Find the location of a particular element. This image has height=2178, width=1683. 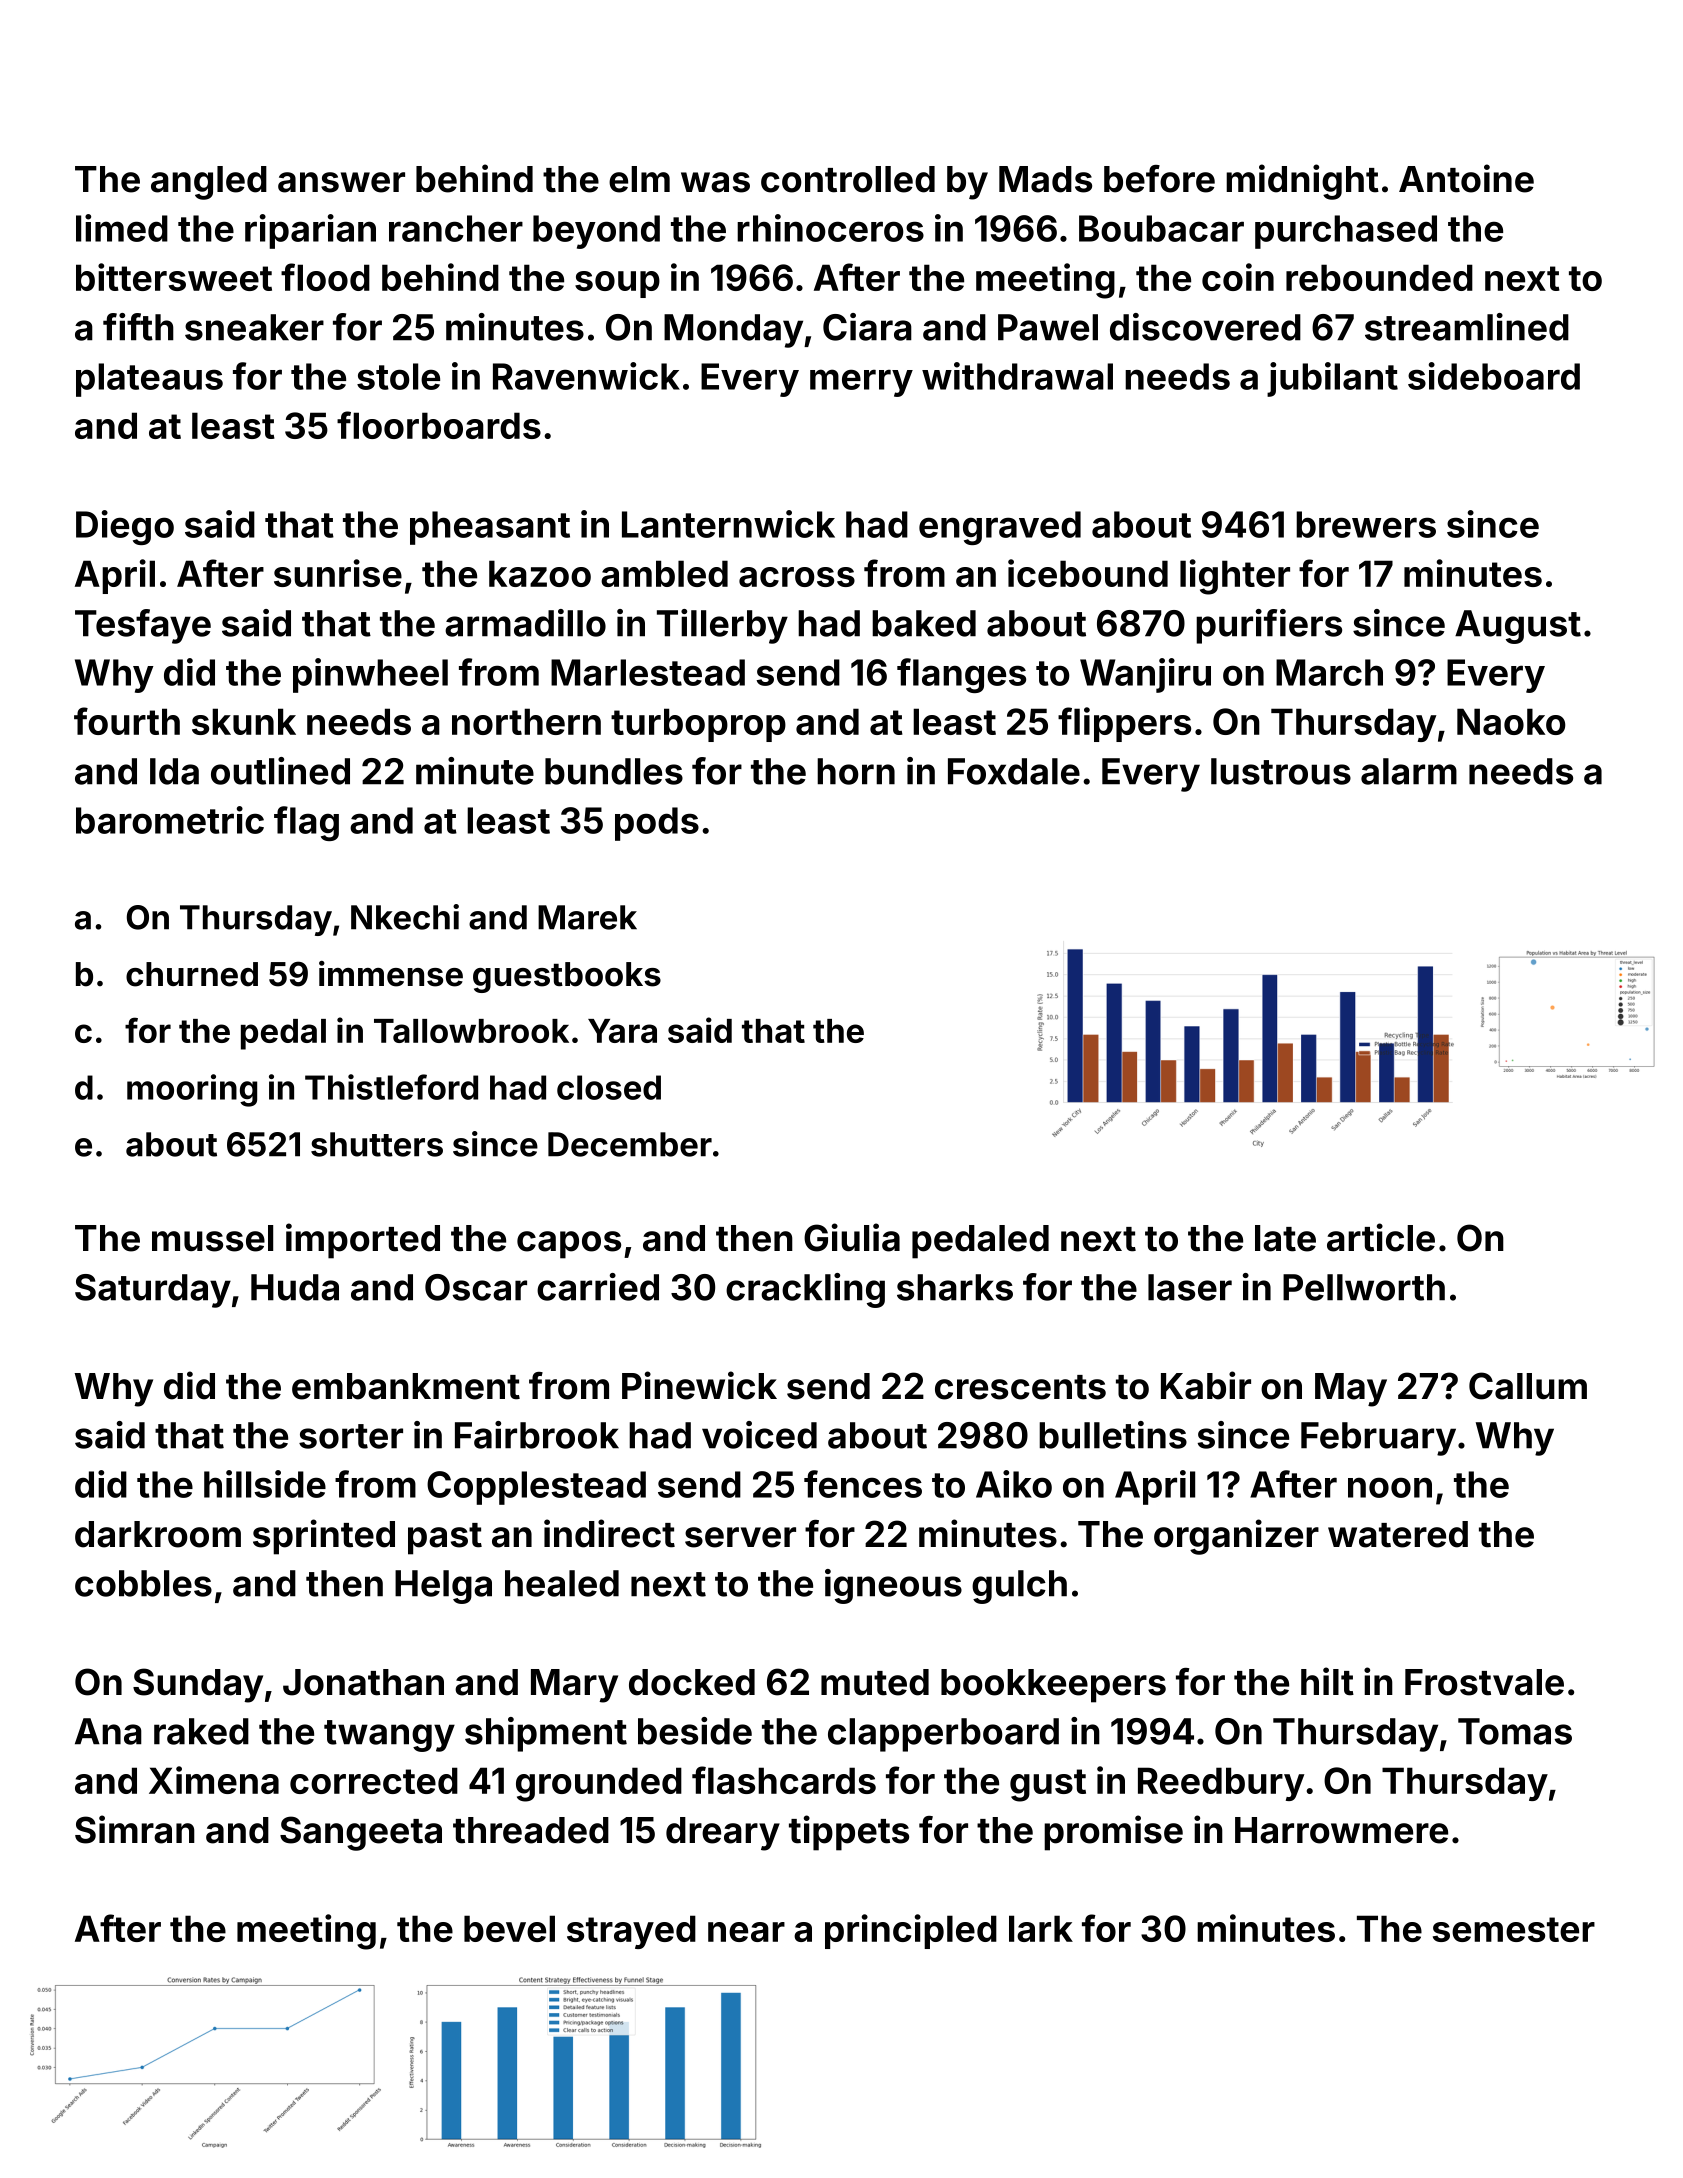

horn is located at coordinates (856, 771).
